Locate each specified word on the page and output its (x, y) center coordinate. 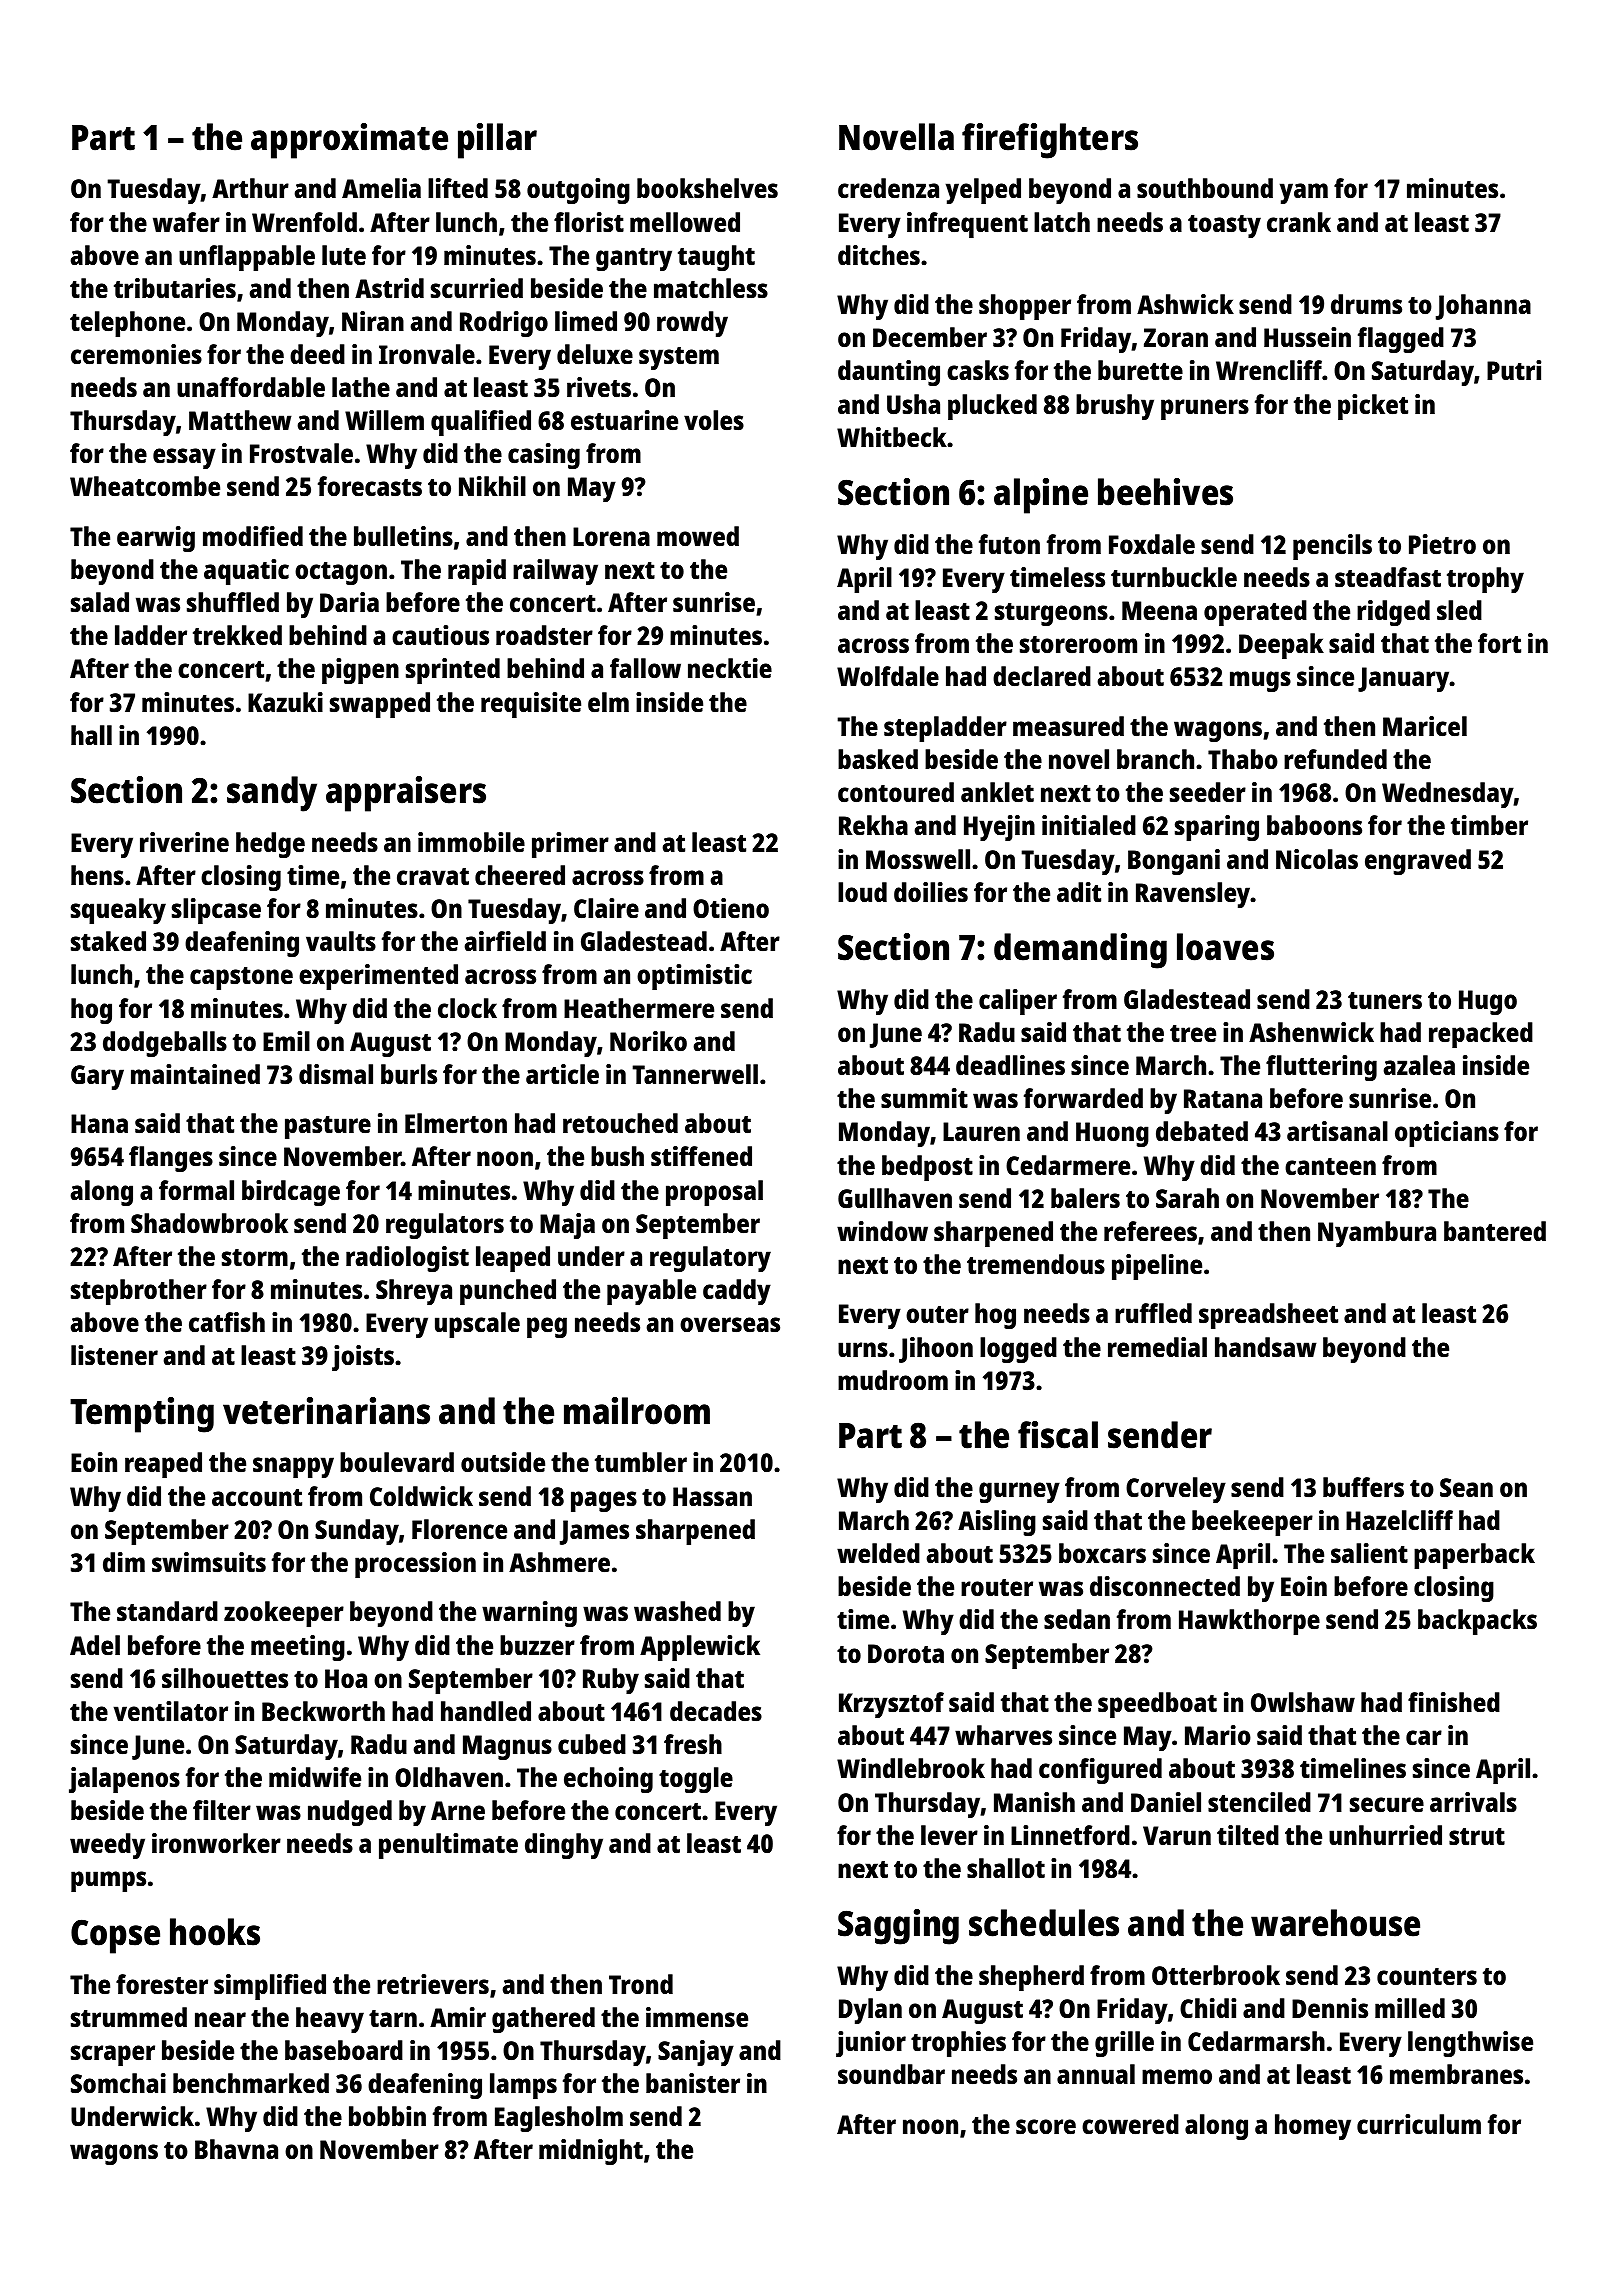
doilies (931, 892)
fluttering (1321, 1068)
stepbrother (139, 1292)
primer (570, 845)
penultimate (448, 1846)
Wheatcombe (145, 486)
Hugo (1488, 1002)
